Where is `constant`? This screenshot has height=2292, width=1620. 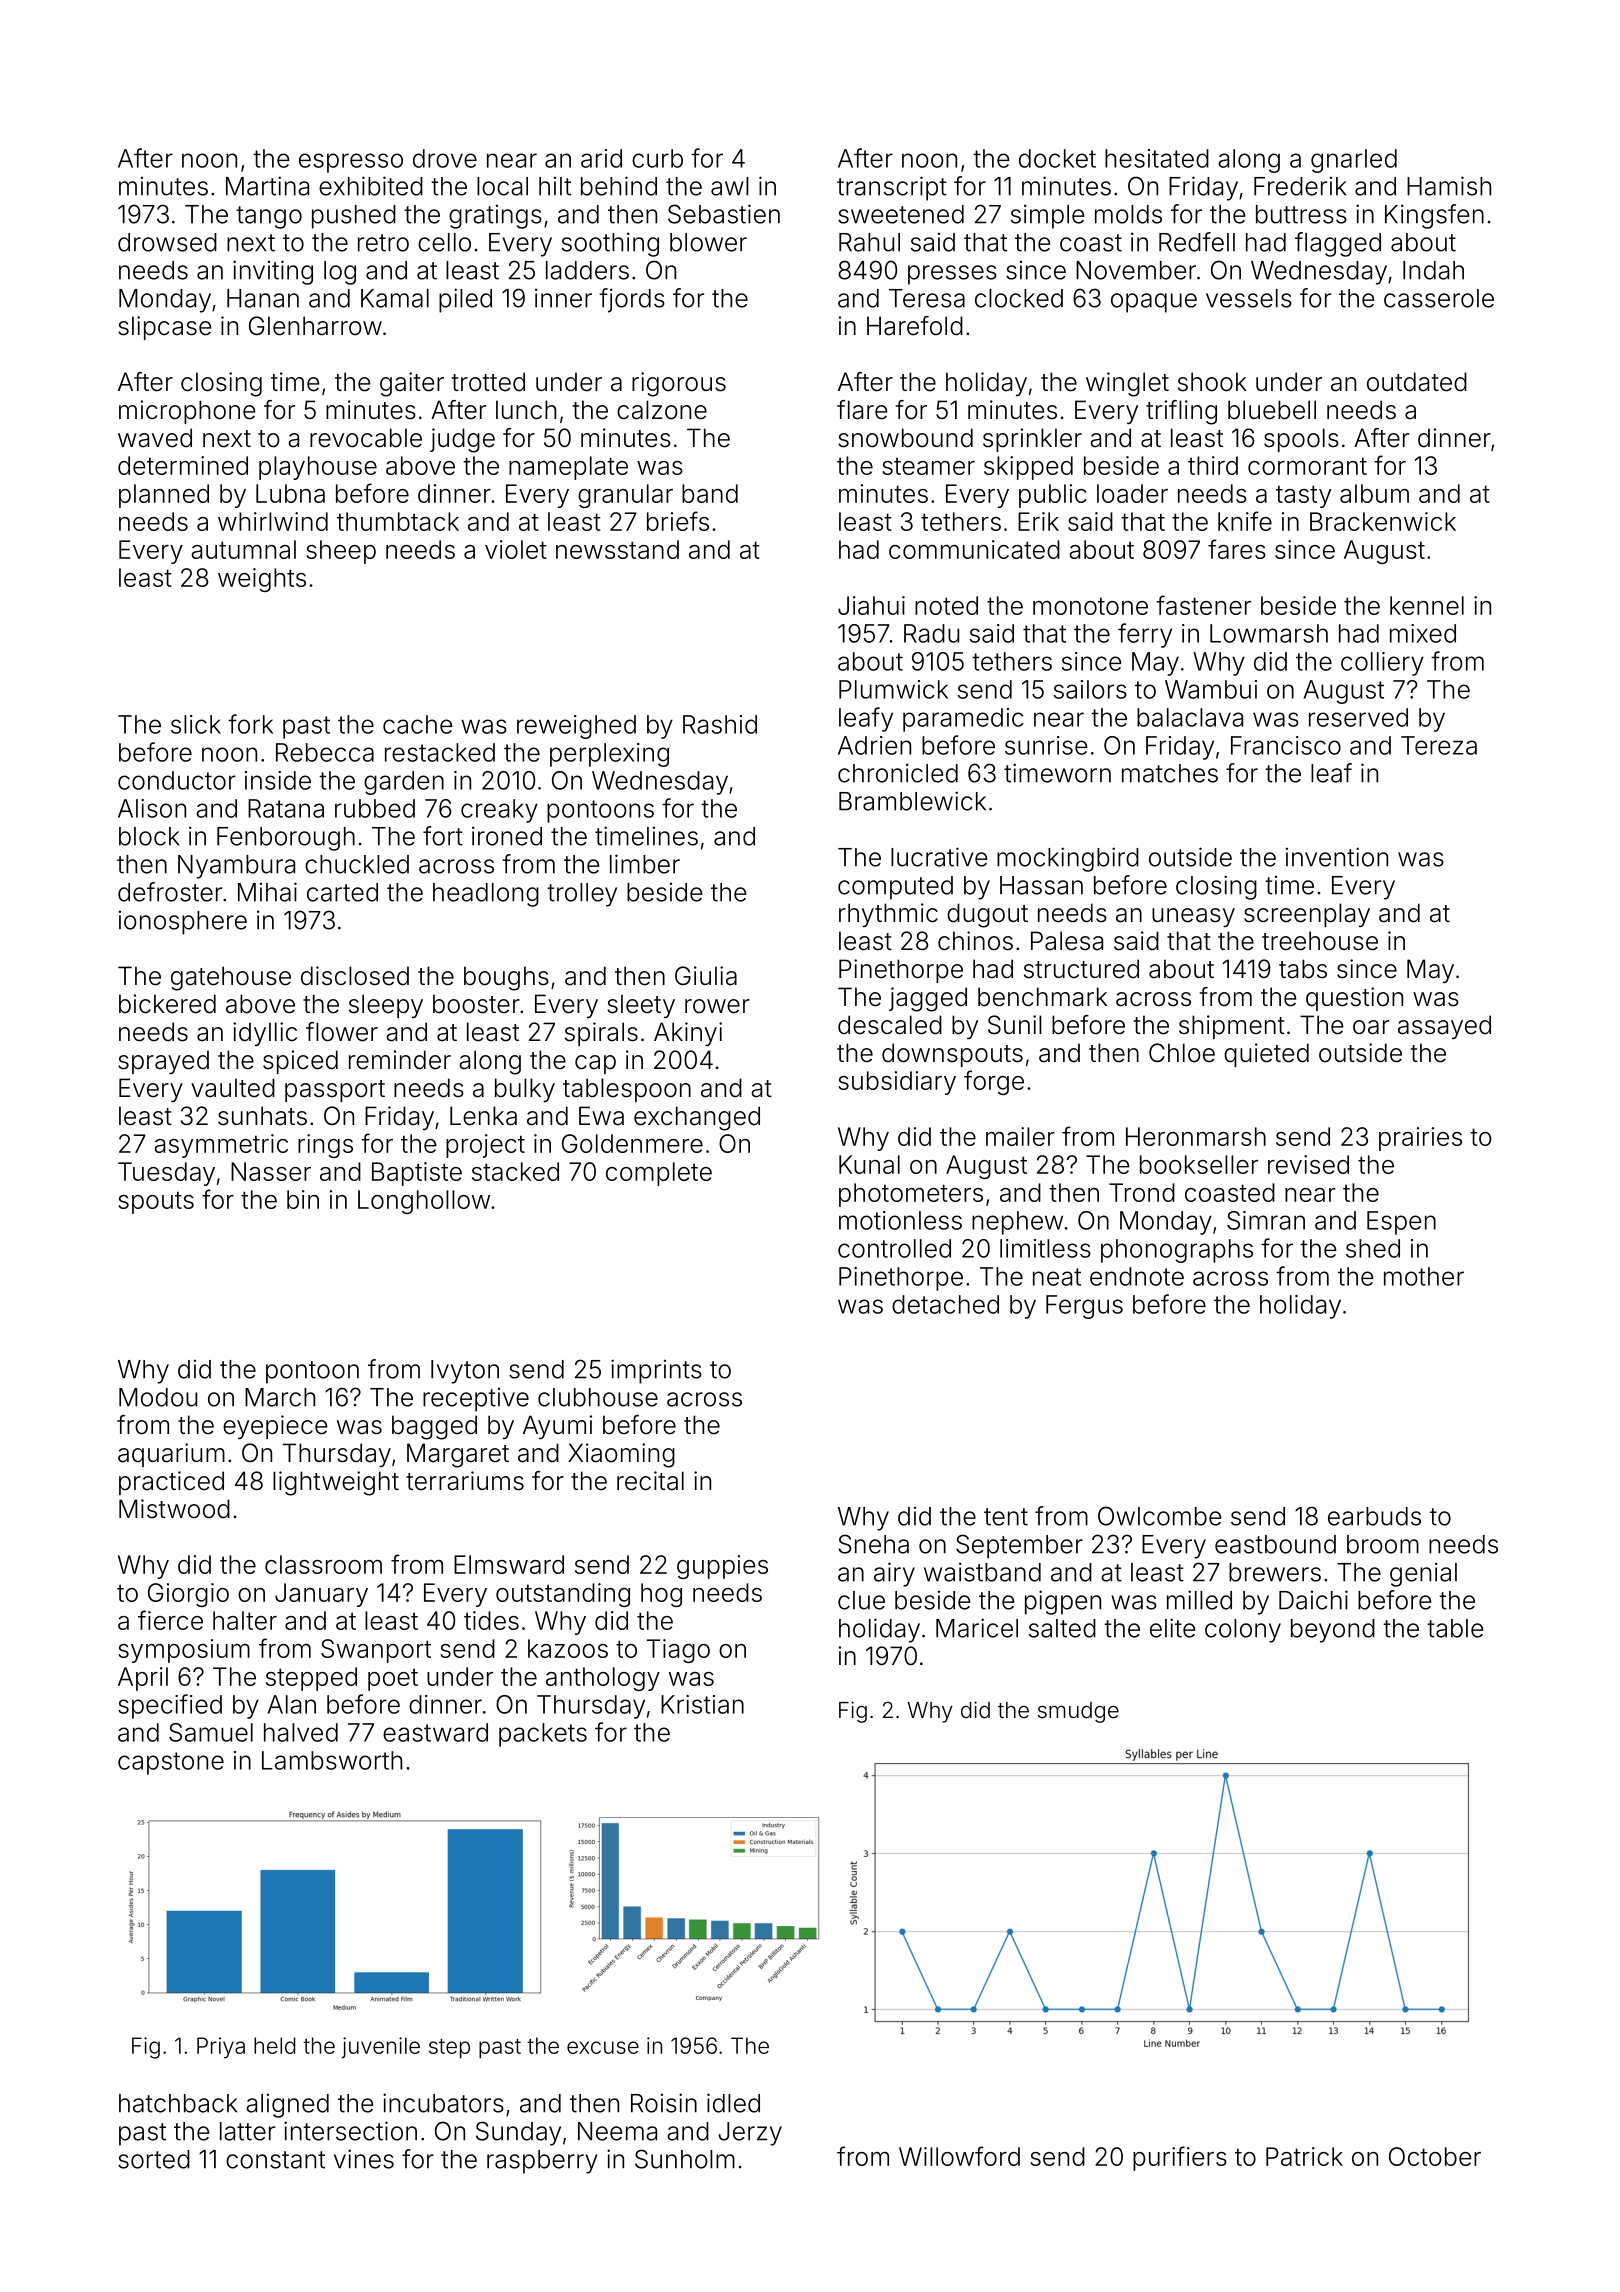
constant is located at coordinates (275, 2160).
